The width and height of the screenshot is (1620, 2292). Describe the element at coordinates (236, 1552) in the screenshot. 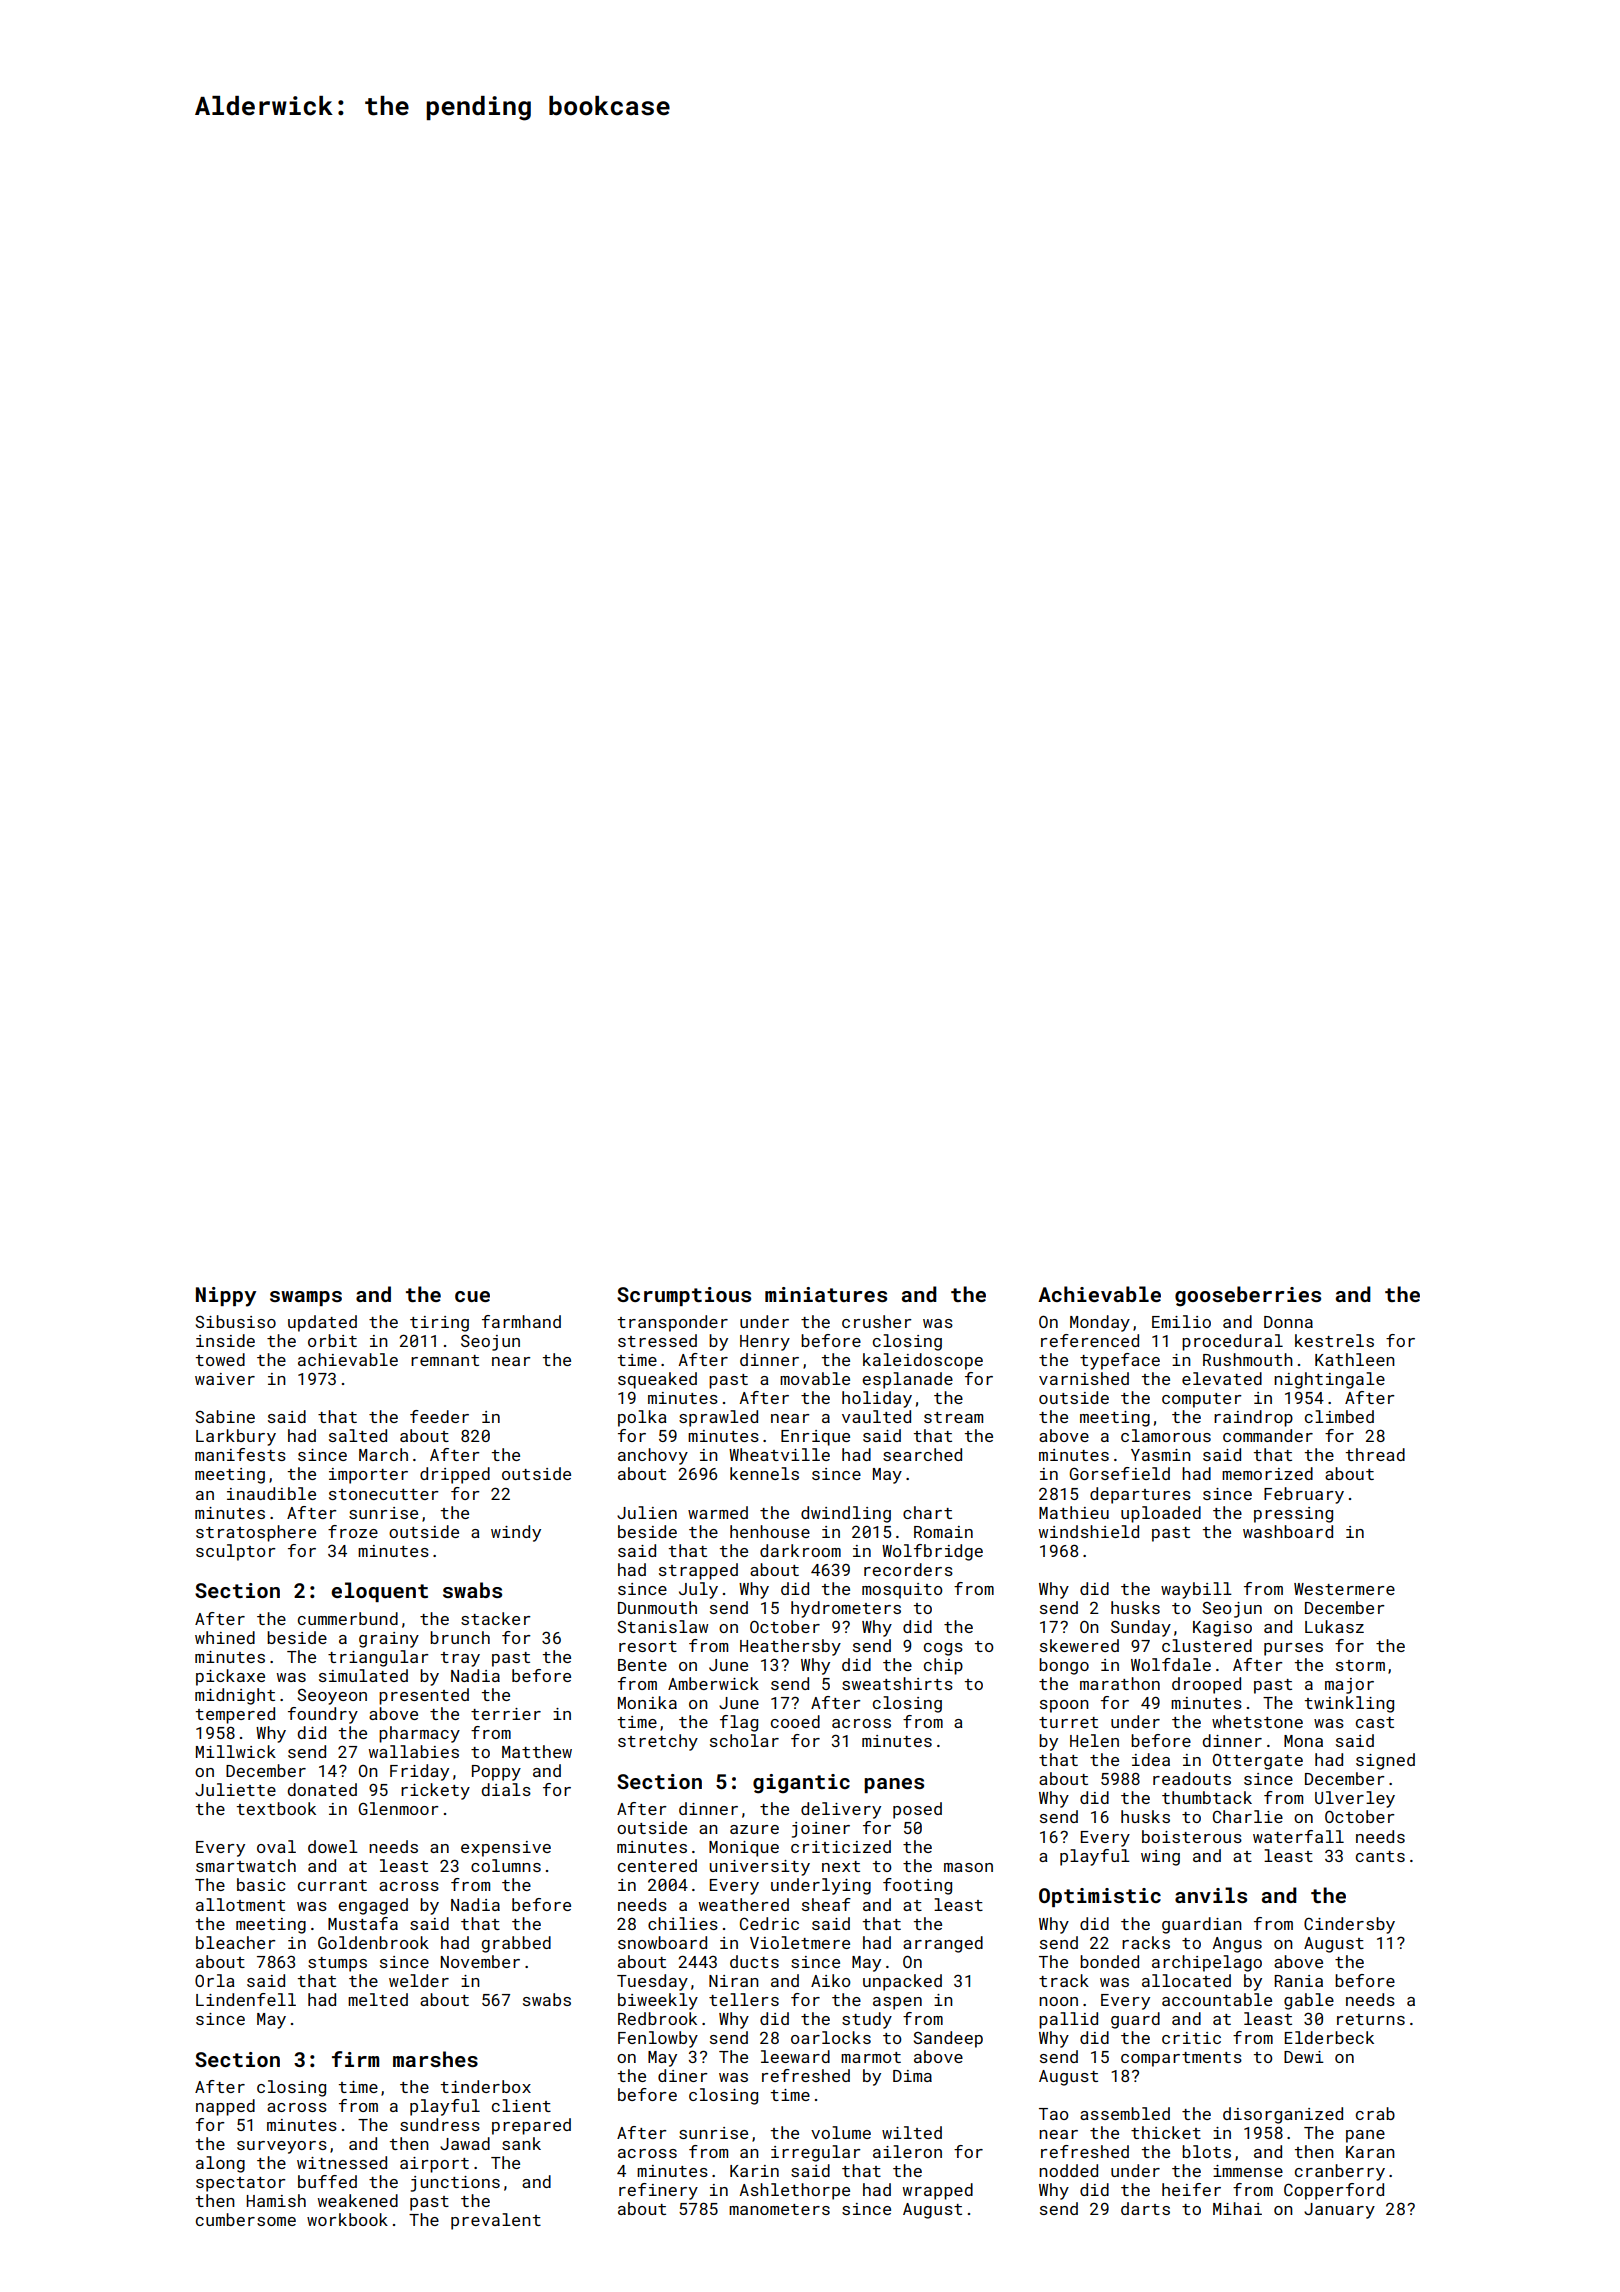

I see `sculptor` at that location.
